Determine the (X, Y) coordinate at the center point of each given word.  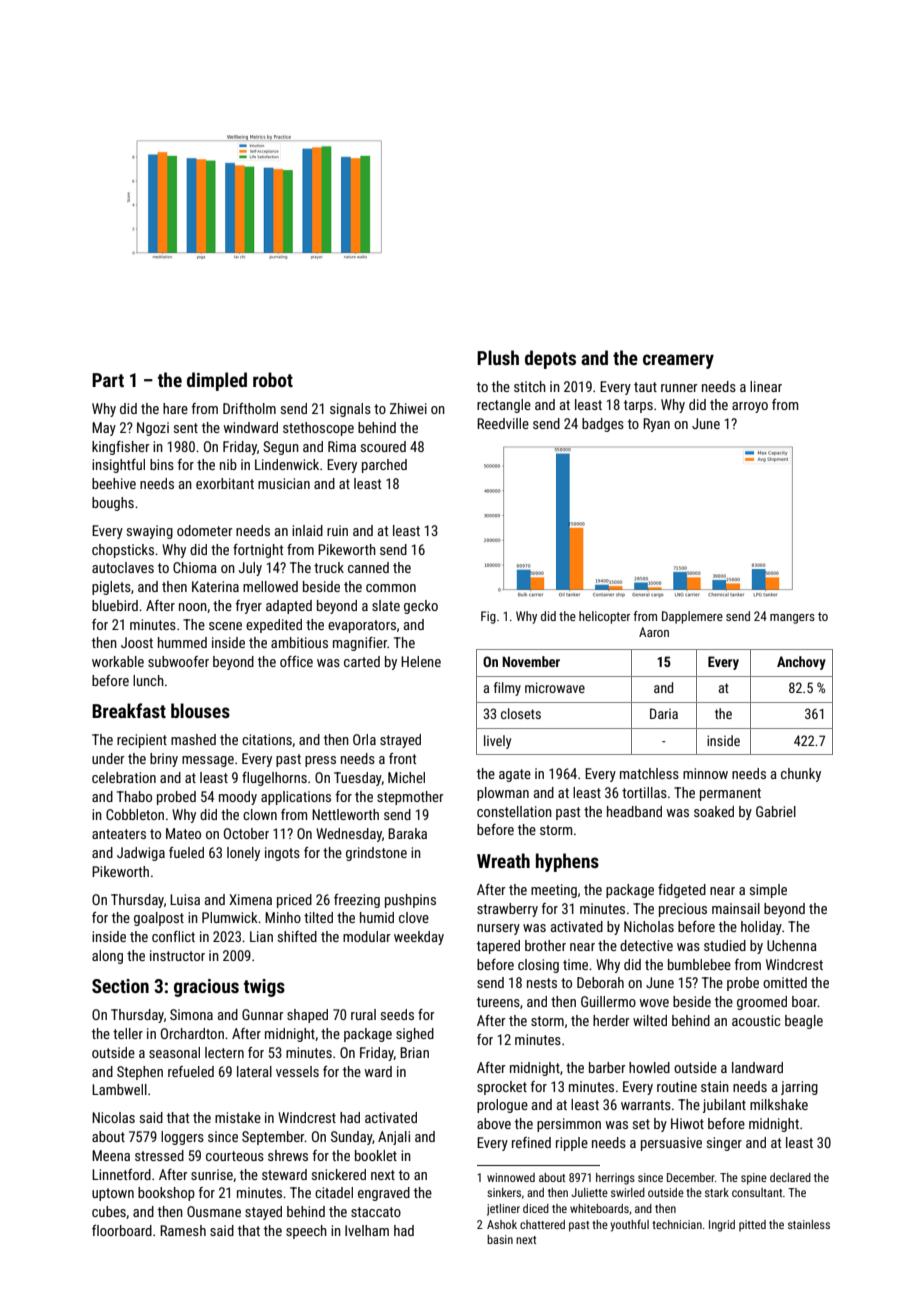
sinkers (504, 1192)
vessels (297, 1071)
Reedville (503, 423)
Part (108, 380)
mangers (792, 619)
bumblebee (699, 964)
